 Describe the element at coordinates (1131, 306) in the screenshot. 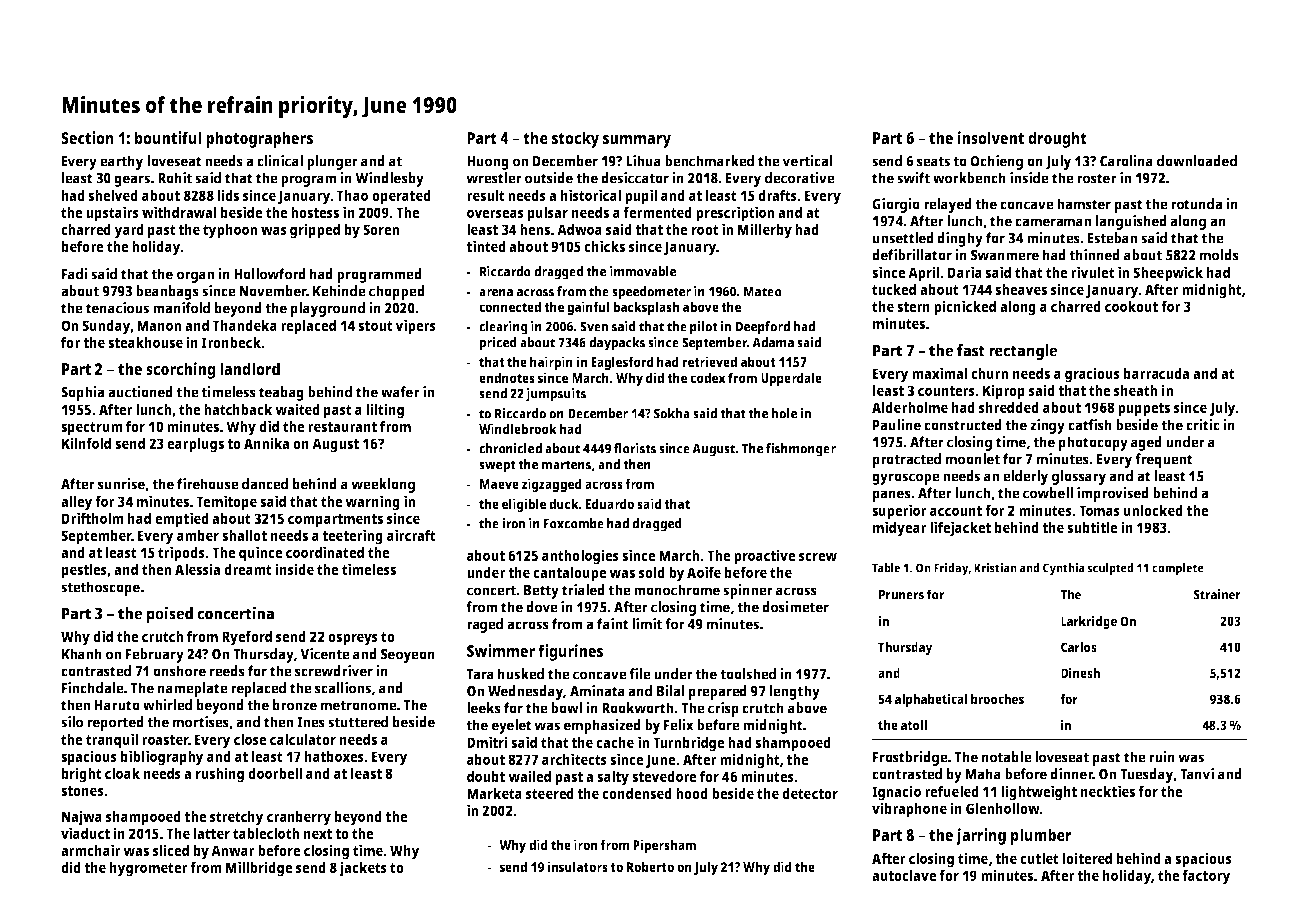

I see `cookout` at that location.
